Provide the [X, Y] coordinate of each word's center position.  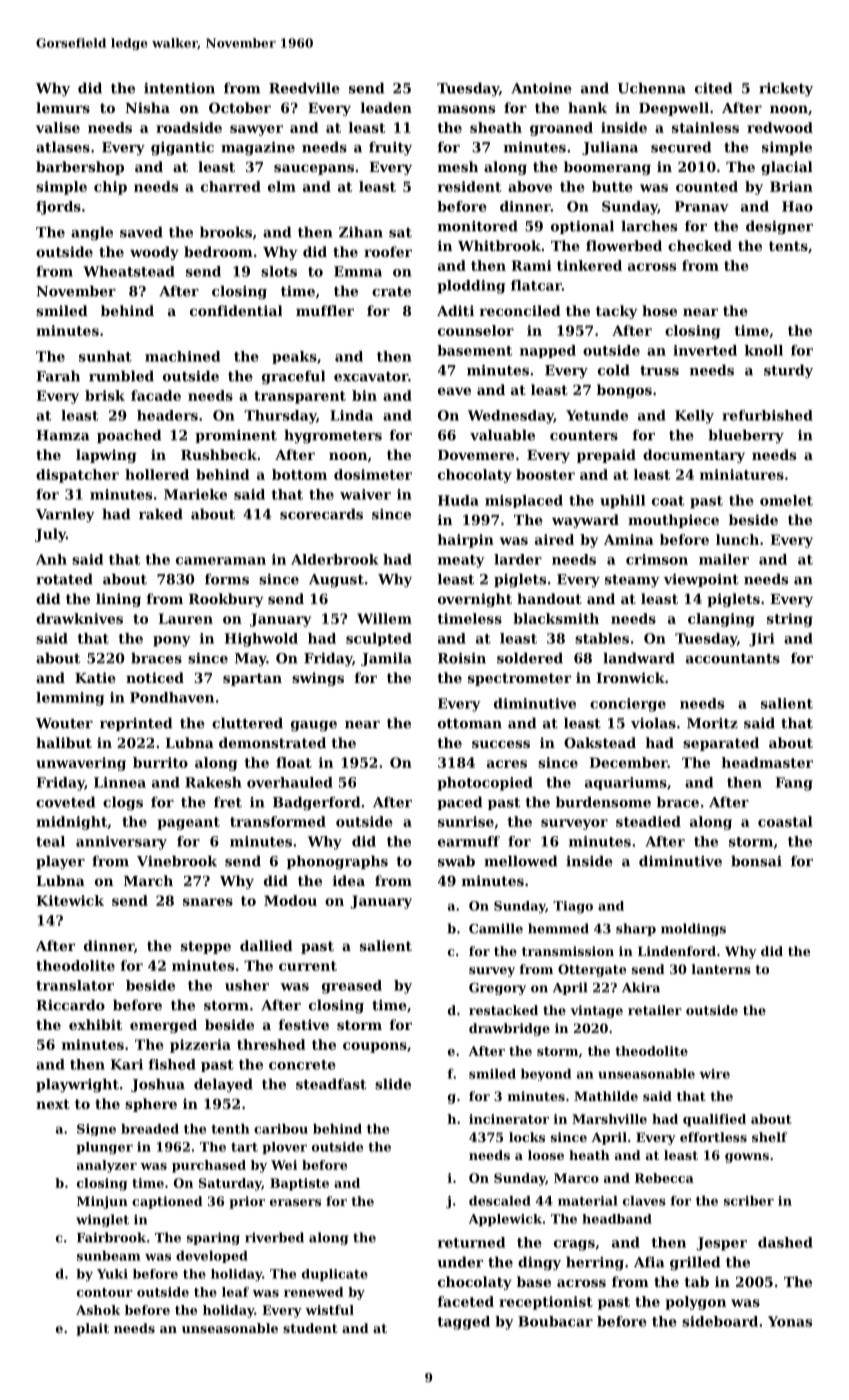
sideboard [720, 1321]
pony [172, 641]
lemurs [63, 107]
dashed [785, 1242]
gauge [314, 726]
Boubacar [555, 1321]
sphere [151, 1105]
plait [92, 1329]
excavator [371, 377]
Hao [797, 206]
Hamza [62, 435]
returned [471, 1242]
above [530, 186]
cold [614, 370]
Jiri [761, 640]
